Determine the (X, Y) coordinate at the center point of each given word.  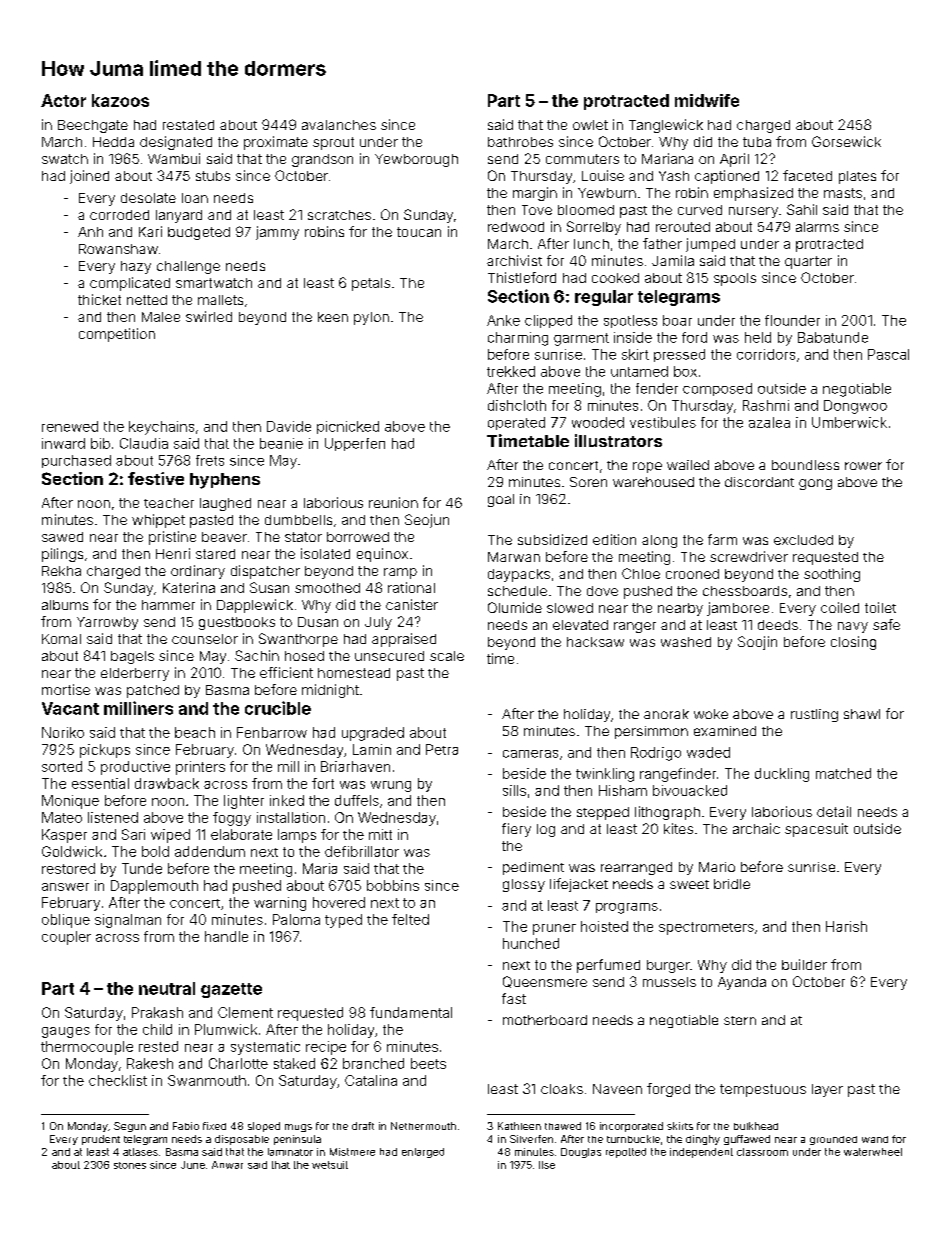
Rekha (61, 571)
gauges (66, 1032)
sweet (689, 884)
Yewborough (416, 160)
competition (117, 335)
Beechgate (93, 126)
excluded (803, 540)
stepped (603, 813)
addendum (210, 851)
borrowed (358, 537)
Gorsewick (846, 141)
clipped (548, 321)
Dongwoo (855, 407)
